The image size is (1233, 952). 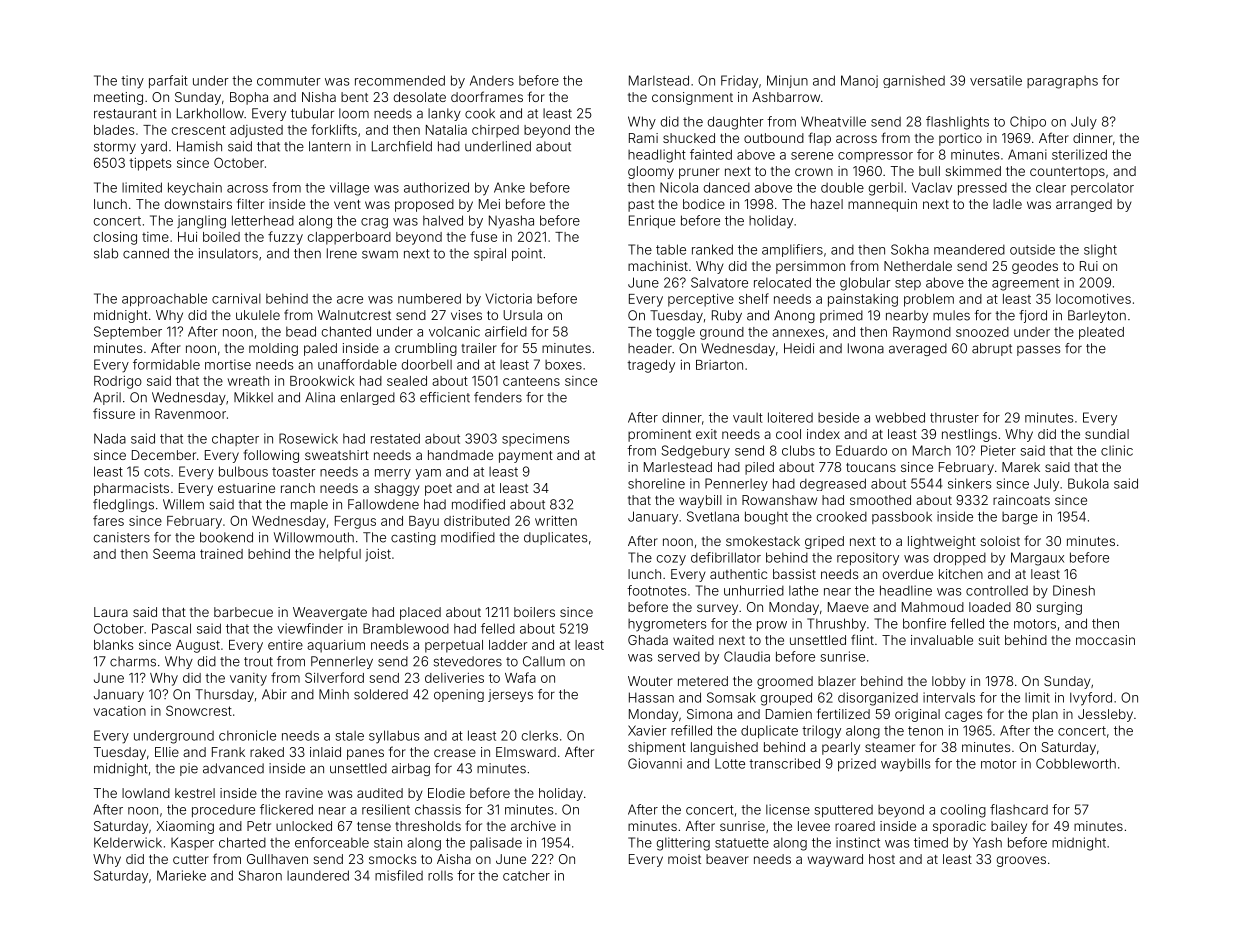 What do you see at coordinates (1107, 434) in the page?
I see `sundial` at bounding box center [1107, 434].
